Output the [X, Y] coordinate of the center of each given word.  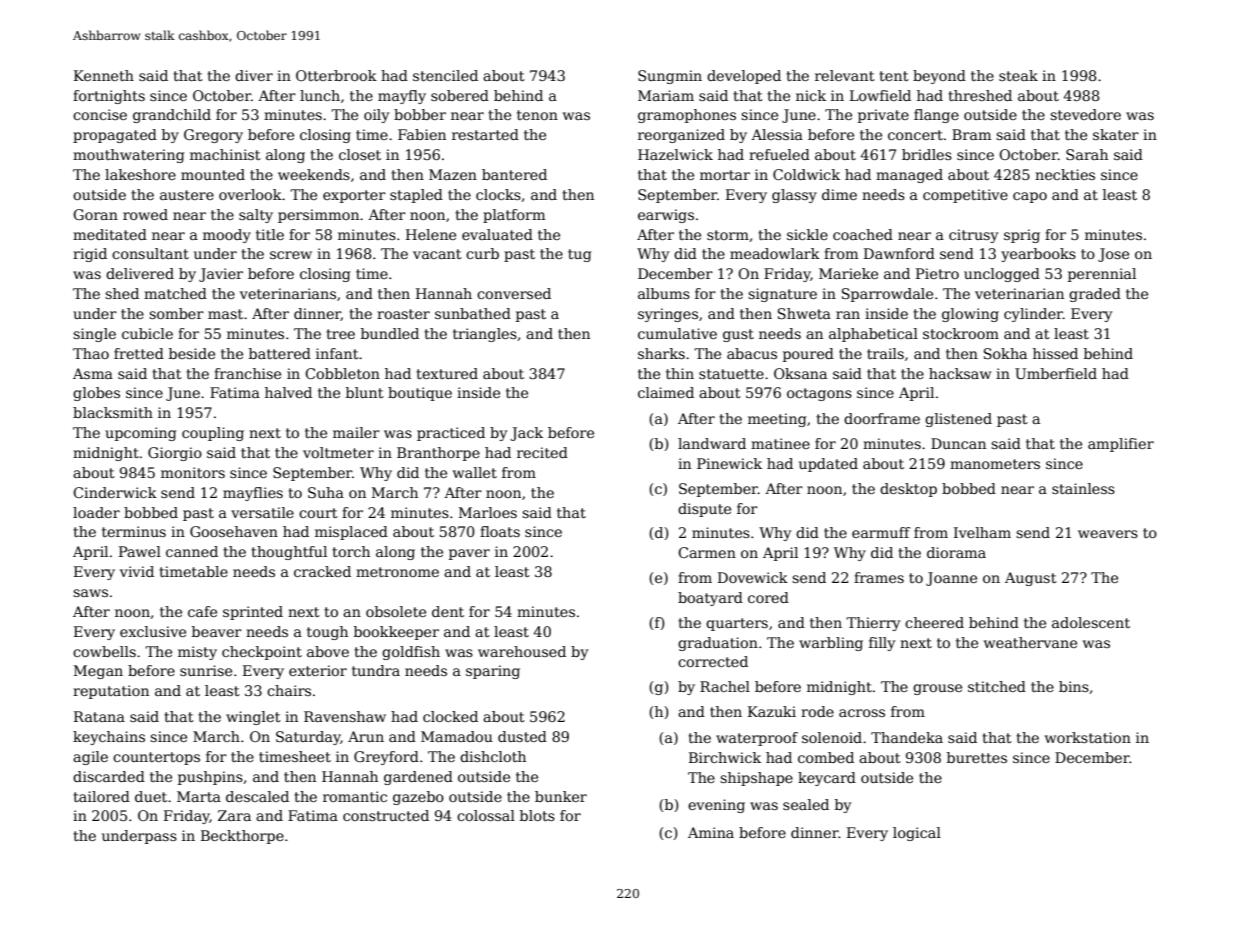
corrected [713, 661]
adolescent [1091, 622]
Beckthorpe [242, 837]
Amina [711, 832]
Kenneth [104, 75]
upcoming [140, 434]
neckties [1065, 174]
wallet [475, 472]
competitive [965, 196]
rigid [90, 255]
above [328, 651]
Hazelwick [675, 154]
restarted [485, 134]
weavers [1108, 534]
